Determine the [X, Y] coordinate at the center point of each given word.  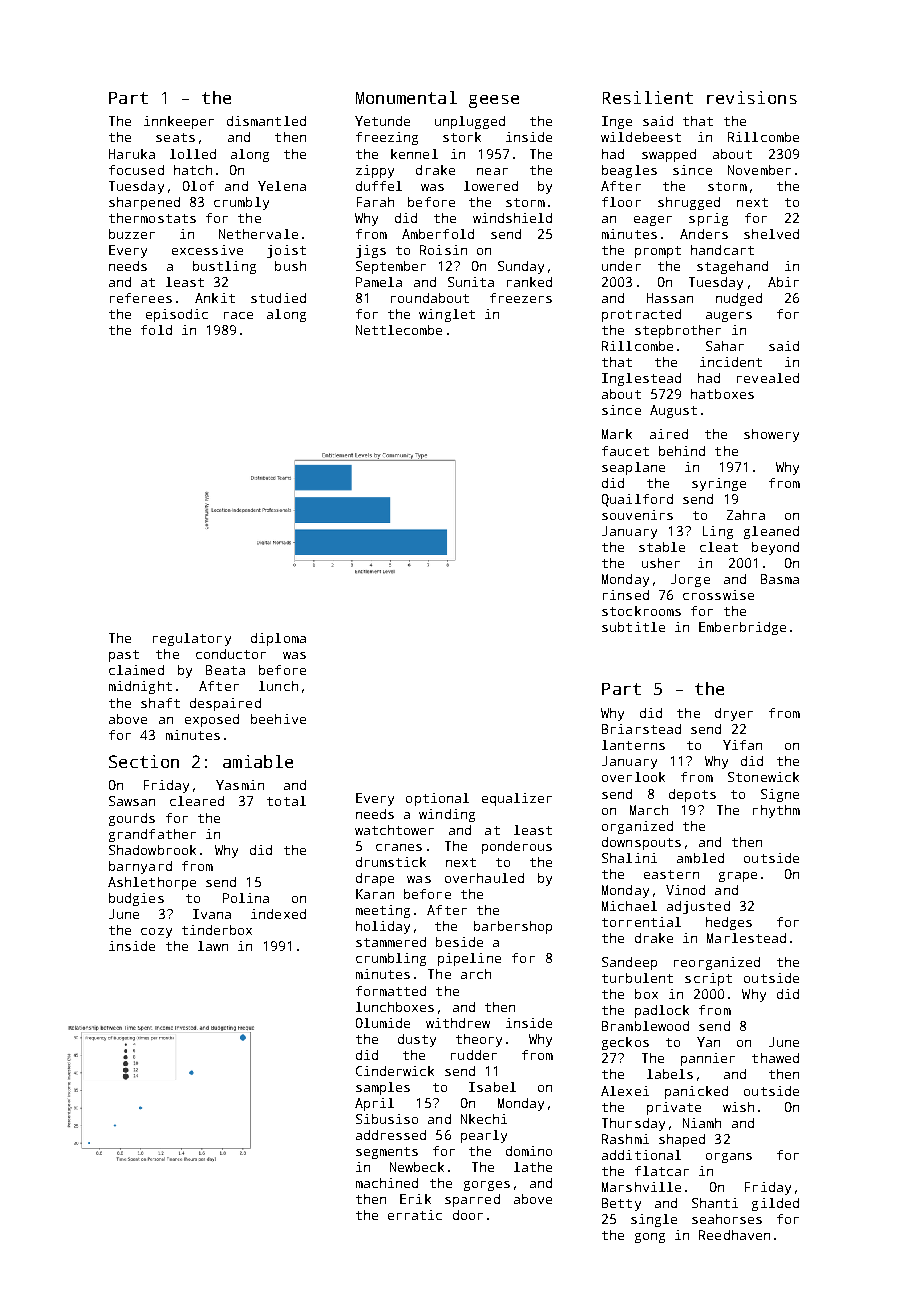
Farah [375, 202]
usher [661, 563]
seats [175, 137]
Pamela [379, 282]
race [238, 315]
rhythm [776, 811]
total [286, 801]
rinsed [626, 595]
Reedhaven [734, 1235]
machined [387, 1183]
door [468, 1215]
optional [437, 799]
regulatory [192, 639]
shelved [771, 234]
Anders [704, 234]
